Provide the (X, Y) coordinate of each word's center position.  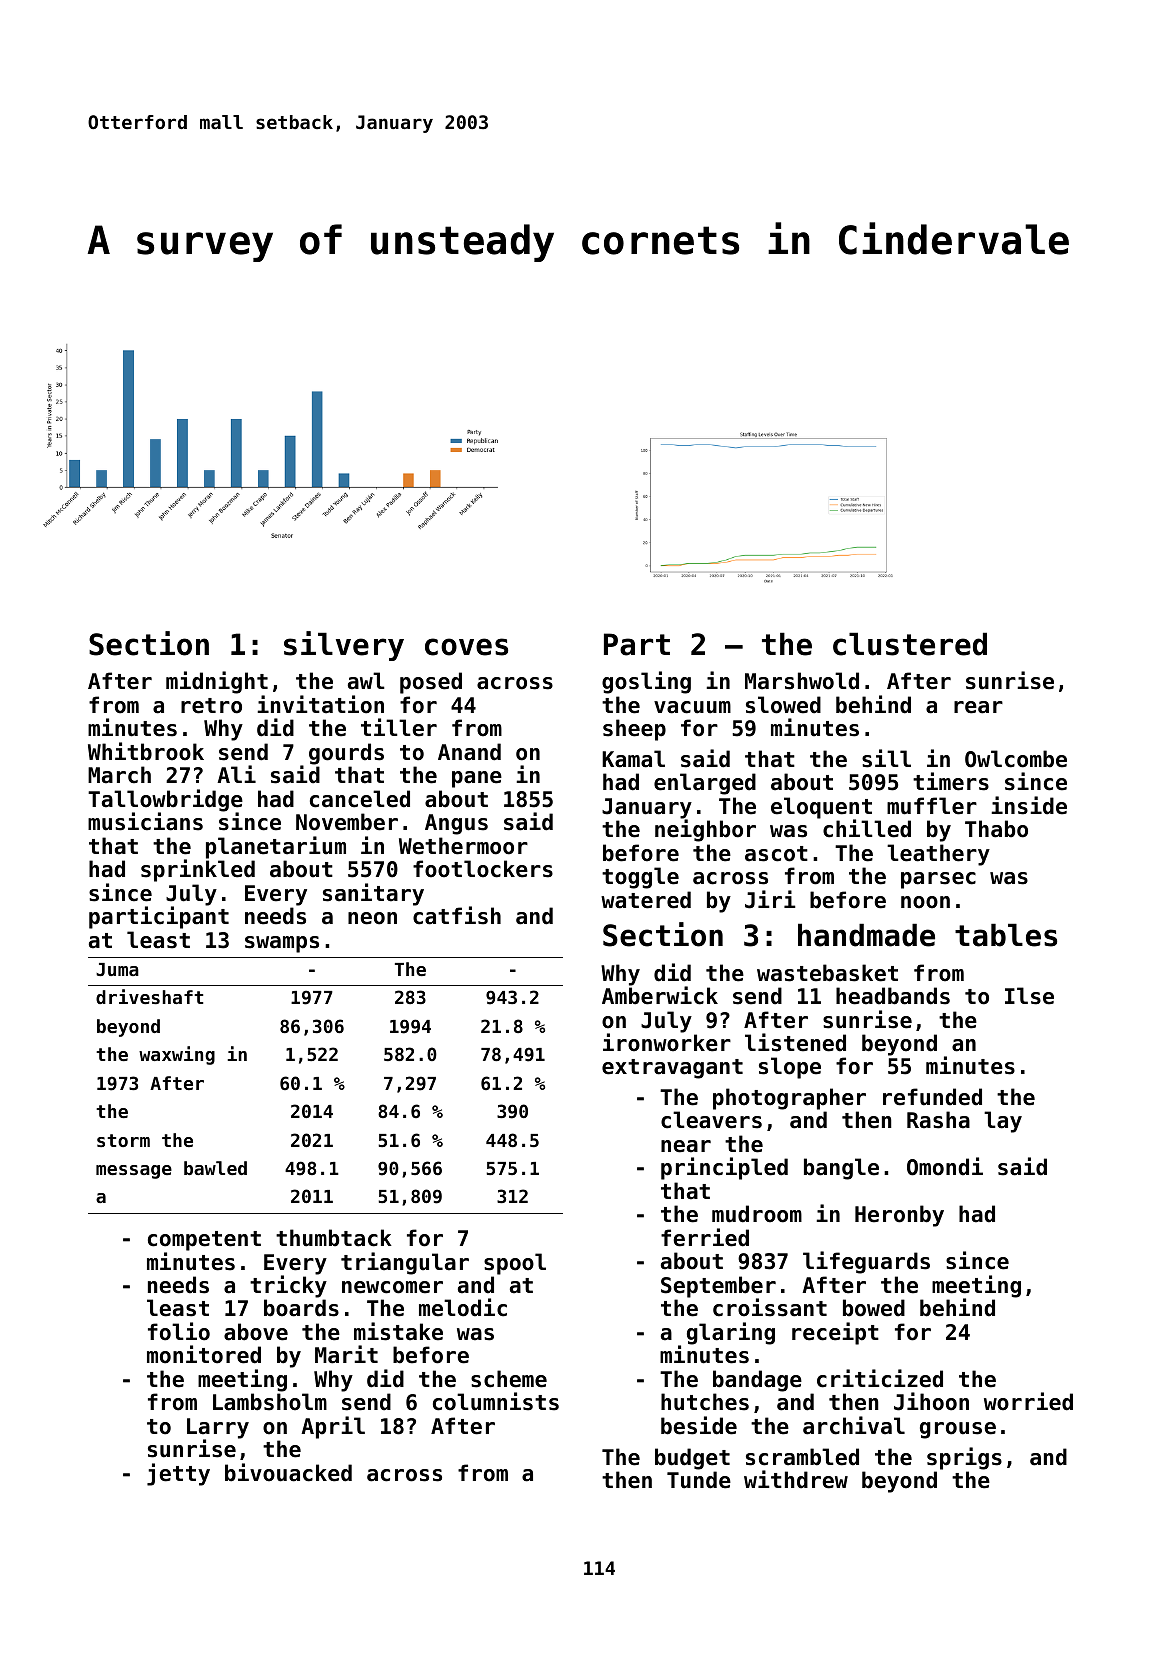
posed (431, 683)
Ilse (1029, 996)
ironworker (667, 1042)
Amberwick (660, 995)
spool (515, 1264)
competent (204, 1241)
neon (372, 918)
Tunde (699, 1480)
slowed (783, 705)
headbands (893, 996)
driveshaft (149, 996)
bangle (841, 1169)
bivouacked (288, 1472)
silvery (344, 646)
